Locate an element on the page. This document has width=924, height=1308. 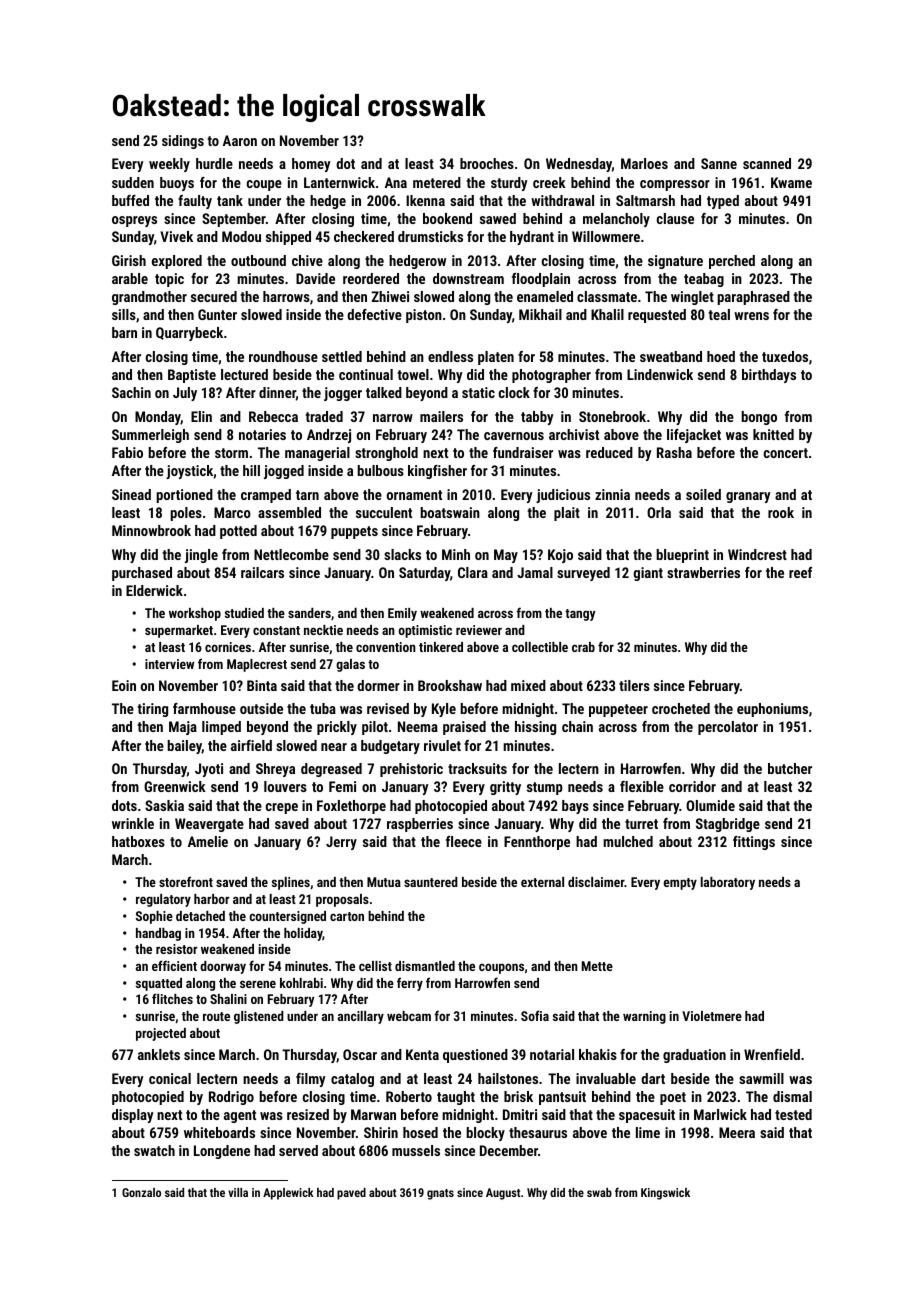
Kwame is located at coordinates (791, 182).
